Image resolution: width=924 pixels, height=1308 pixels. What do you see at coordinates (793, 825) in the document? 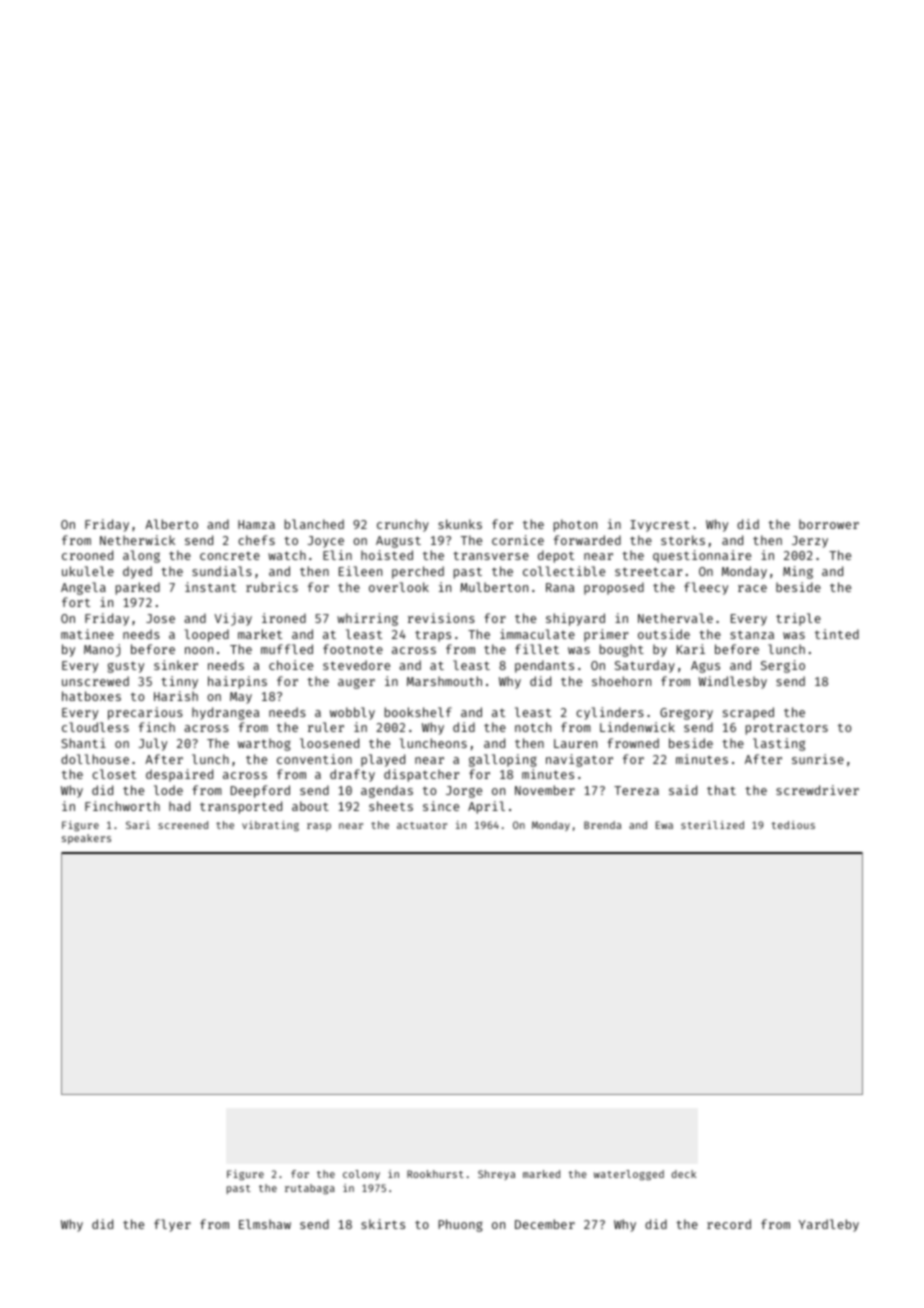
I see `tedious` at bounding box center [793, 825].
